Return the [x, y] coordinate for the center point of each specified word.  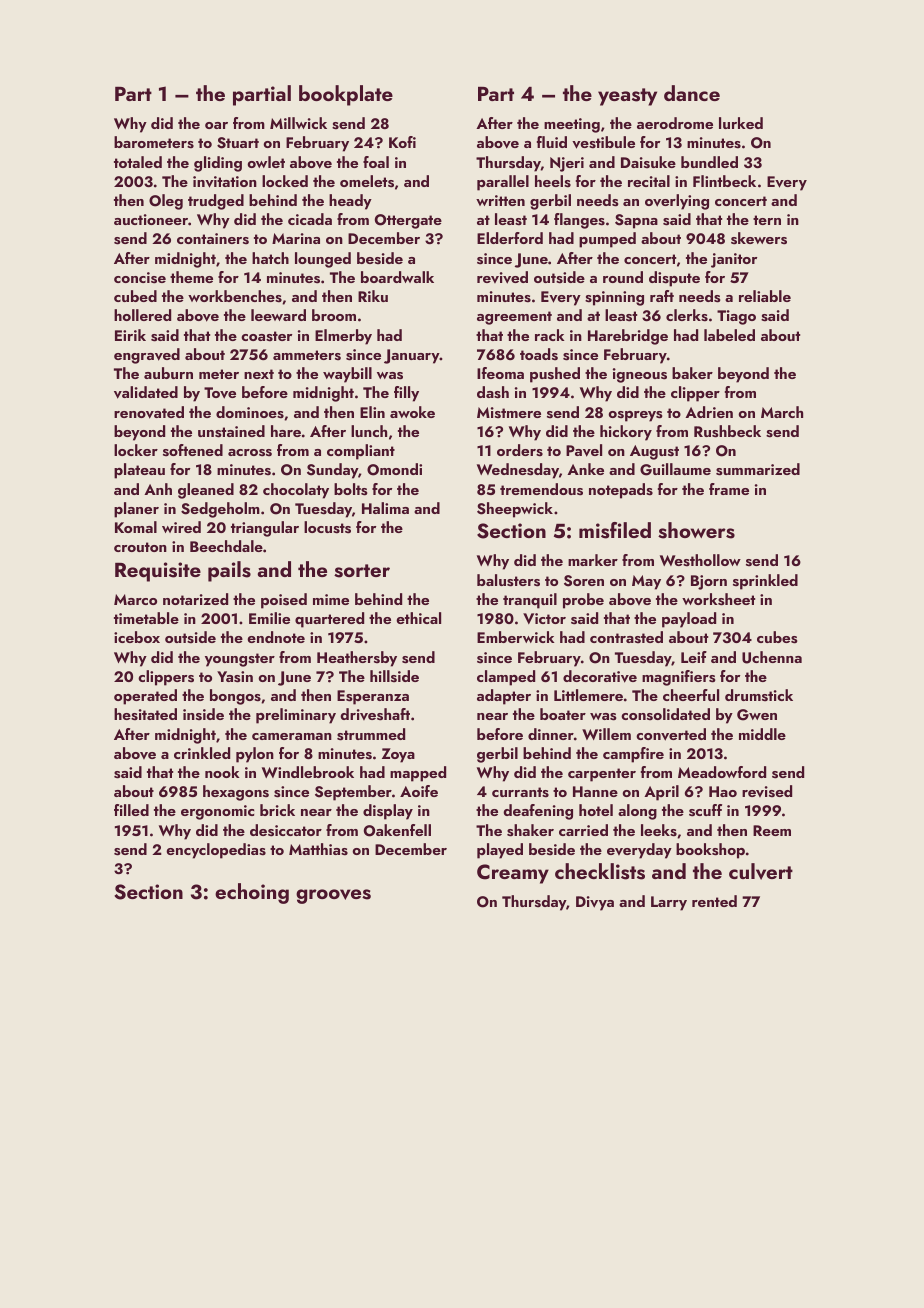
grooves [333, 896]
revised [767, 791]
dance [692, 93]
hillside [394, 676]
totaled [138, 162]
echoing [252, 893]
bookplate [346, 95]
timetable [146, 618]
